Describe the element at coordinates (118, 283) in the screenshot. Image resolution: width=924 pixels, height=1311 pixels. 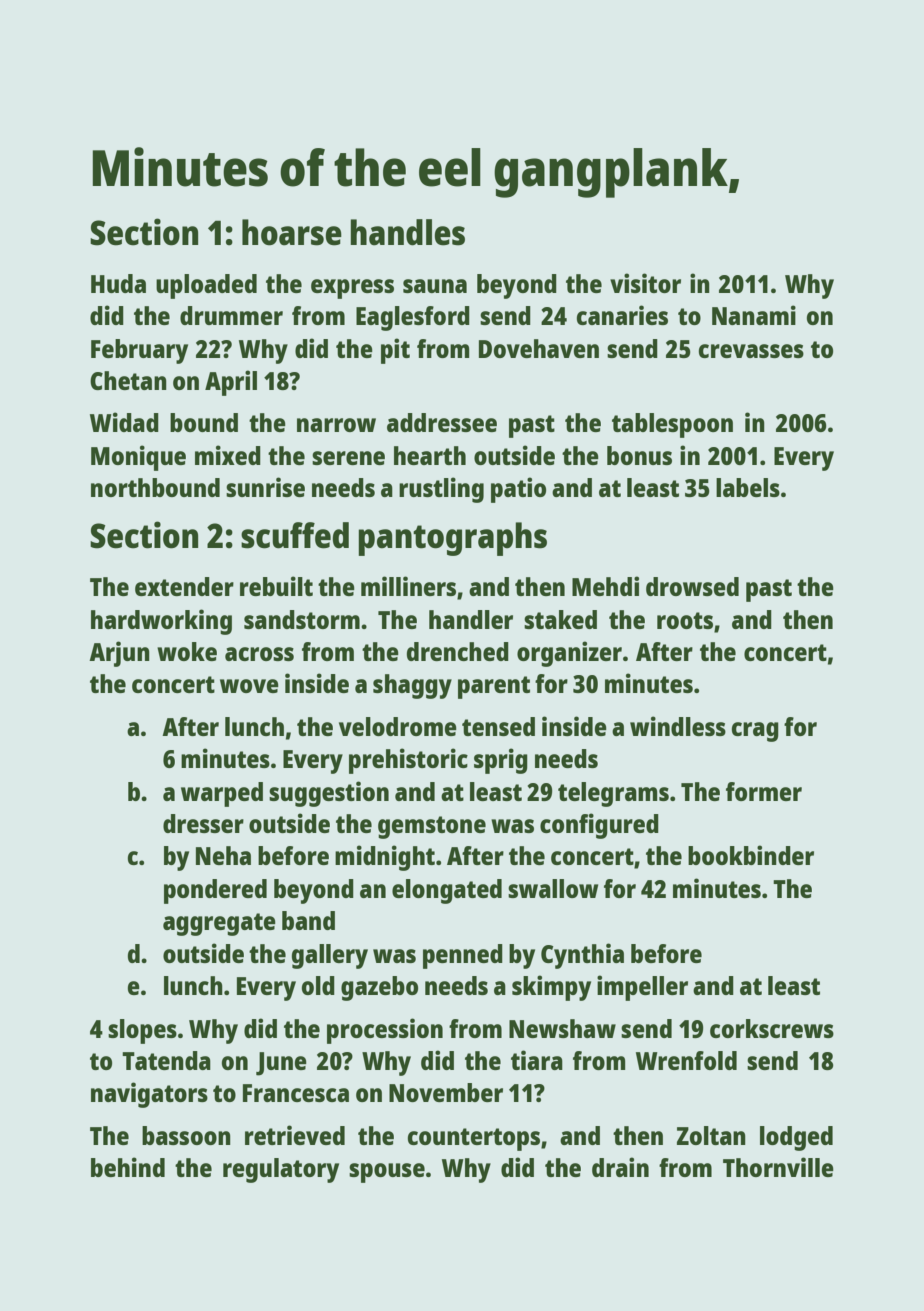
I see `Huda` at that location.
